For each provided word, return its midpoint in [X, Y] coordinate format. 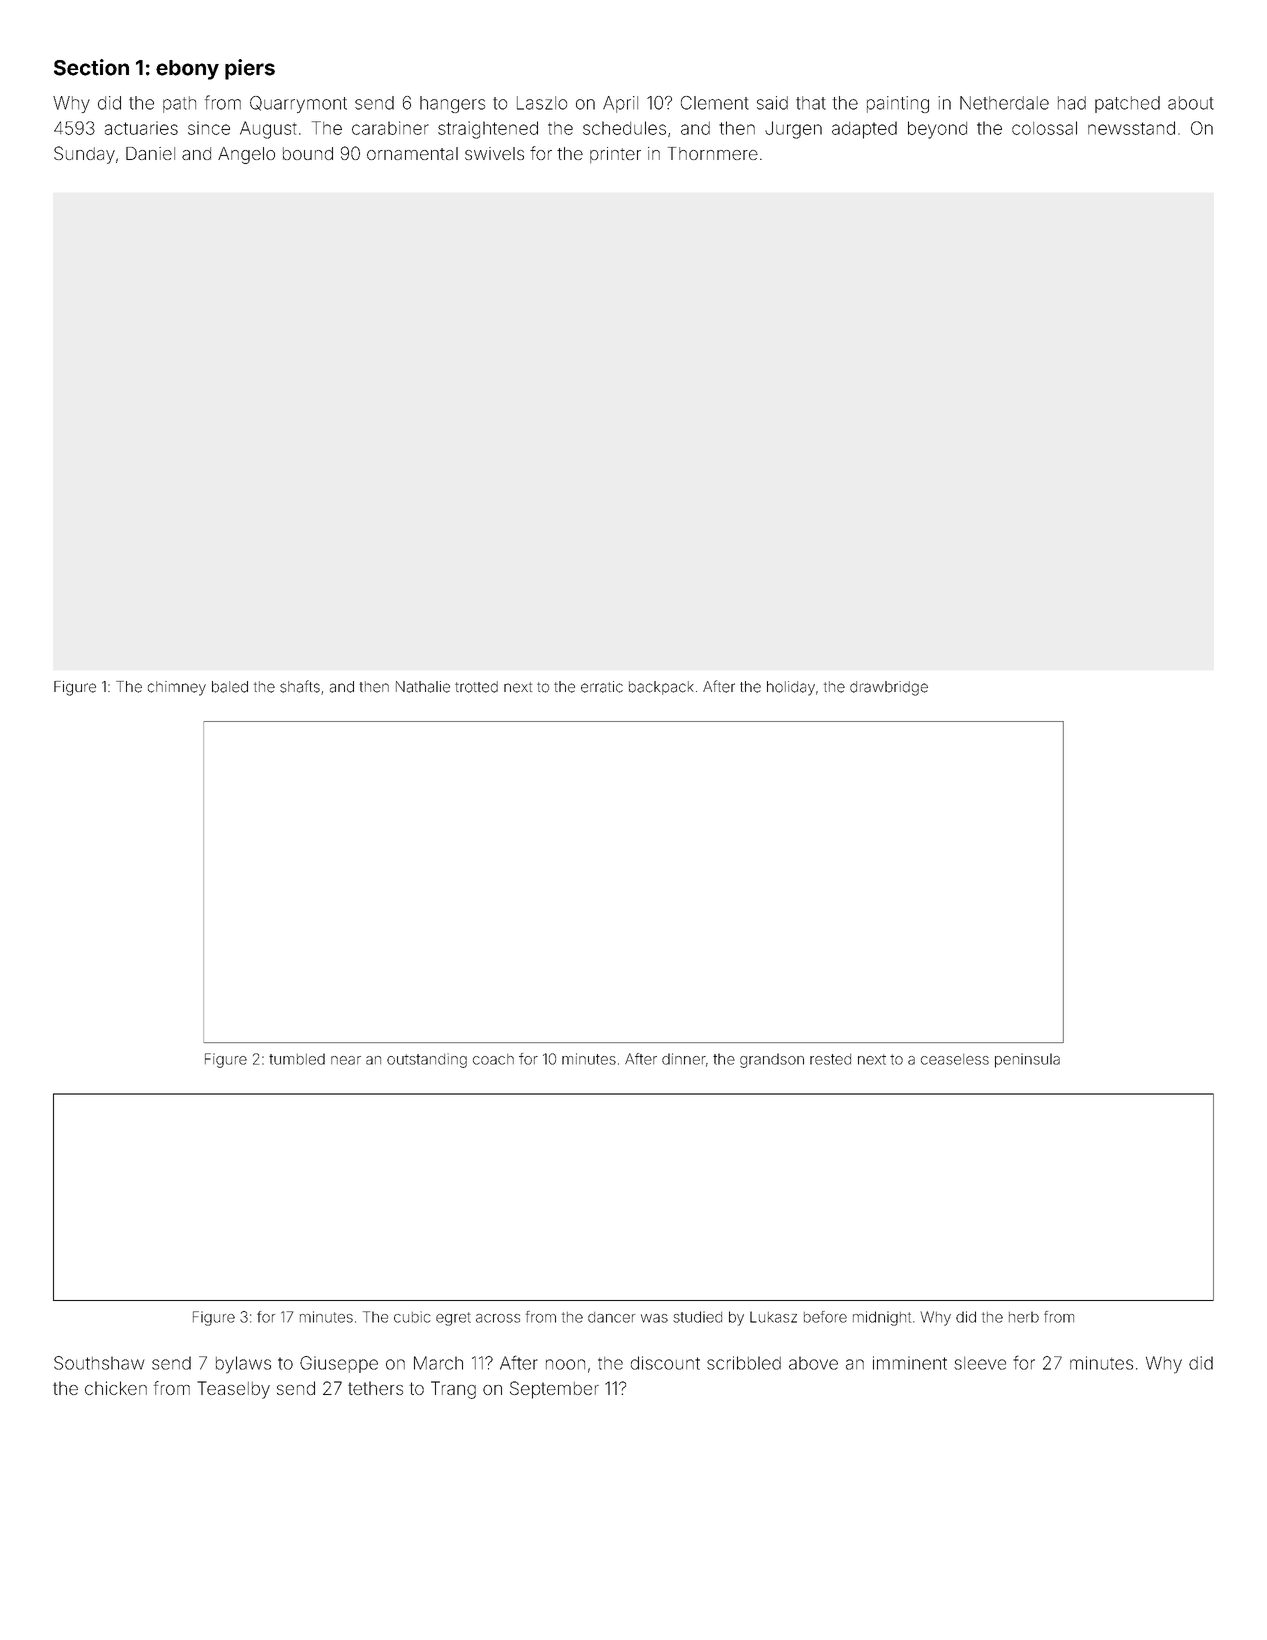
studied [697, 1317]
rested [830, 1059]
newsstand [1131, 128]
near [346, 1060]
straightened [488, 130]
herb [1024, 1317]
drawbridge [889, 688]
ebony [187, 70]
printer [615, 155]
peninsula [1027, 1060]
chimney [177, 688]
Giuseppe [339, 1364]
